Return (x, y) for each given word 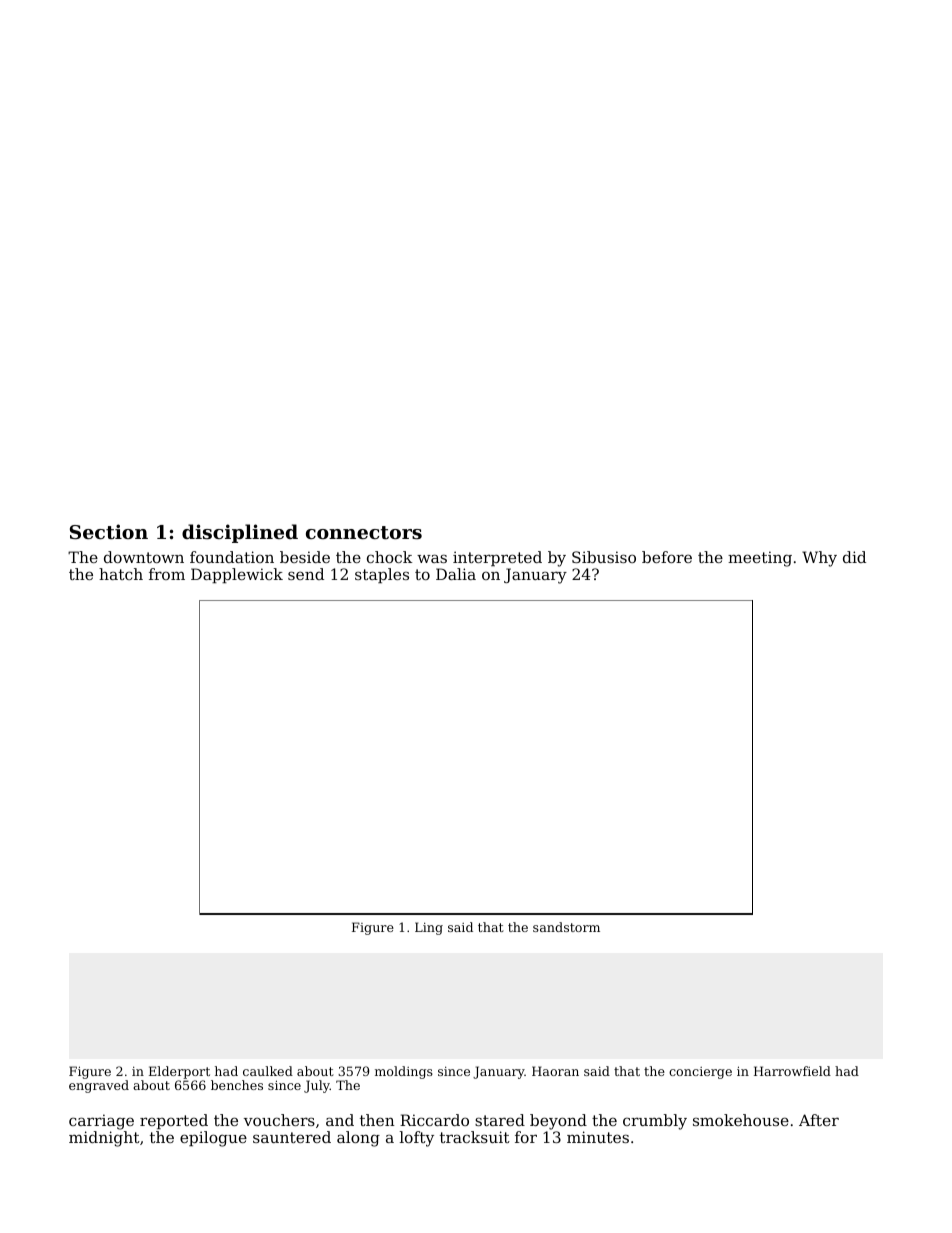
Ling (429, 928)
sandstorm (566, 927)
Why (819, 559)
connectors (364, 533)
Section (109, 532)
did (854, 557)
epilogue (213, 1139)
